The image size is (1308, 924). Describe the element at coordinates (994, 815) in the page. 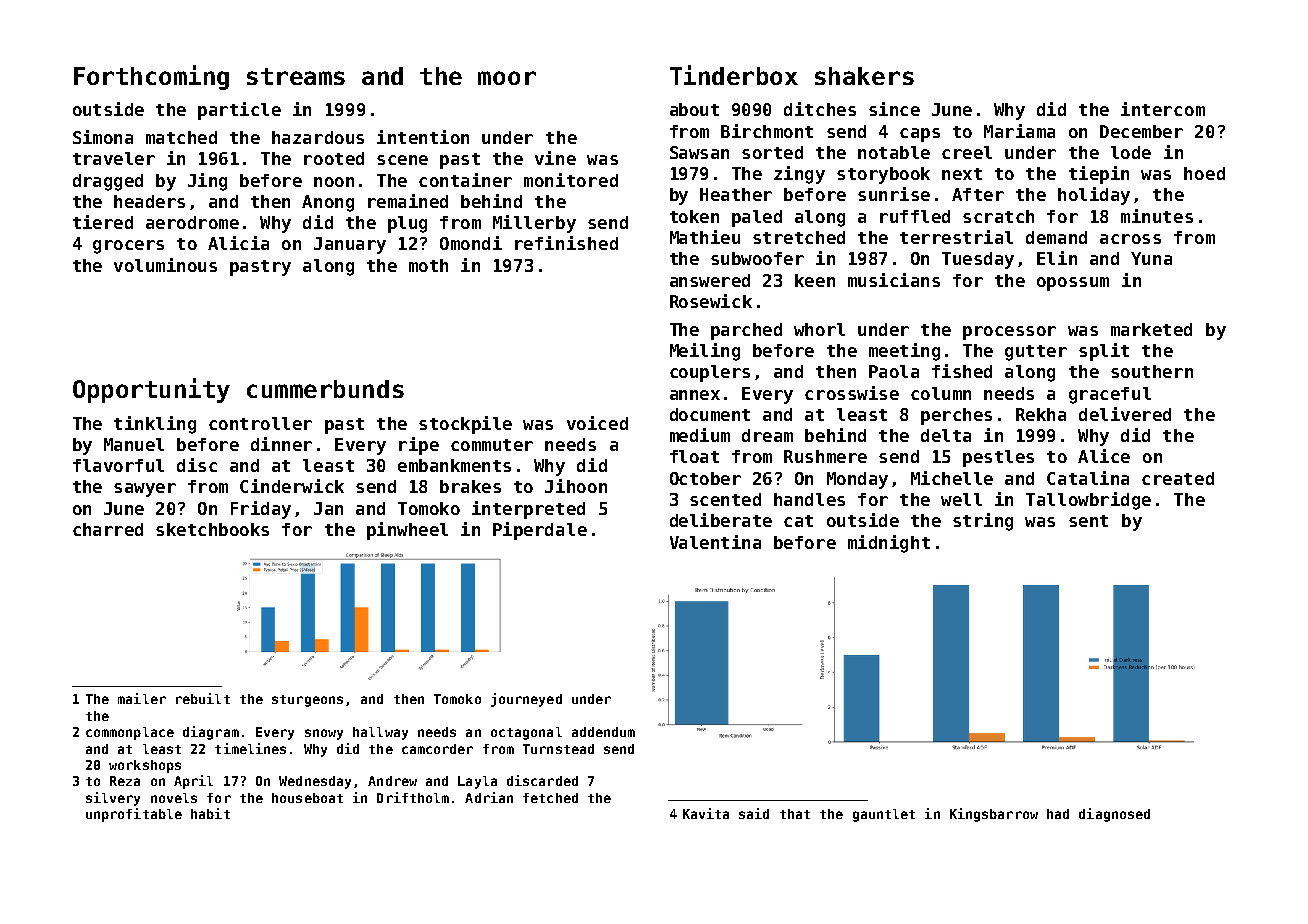

I see `Kingsbarrow` at that location.
